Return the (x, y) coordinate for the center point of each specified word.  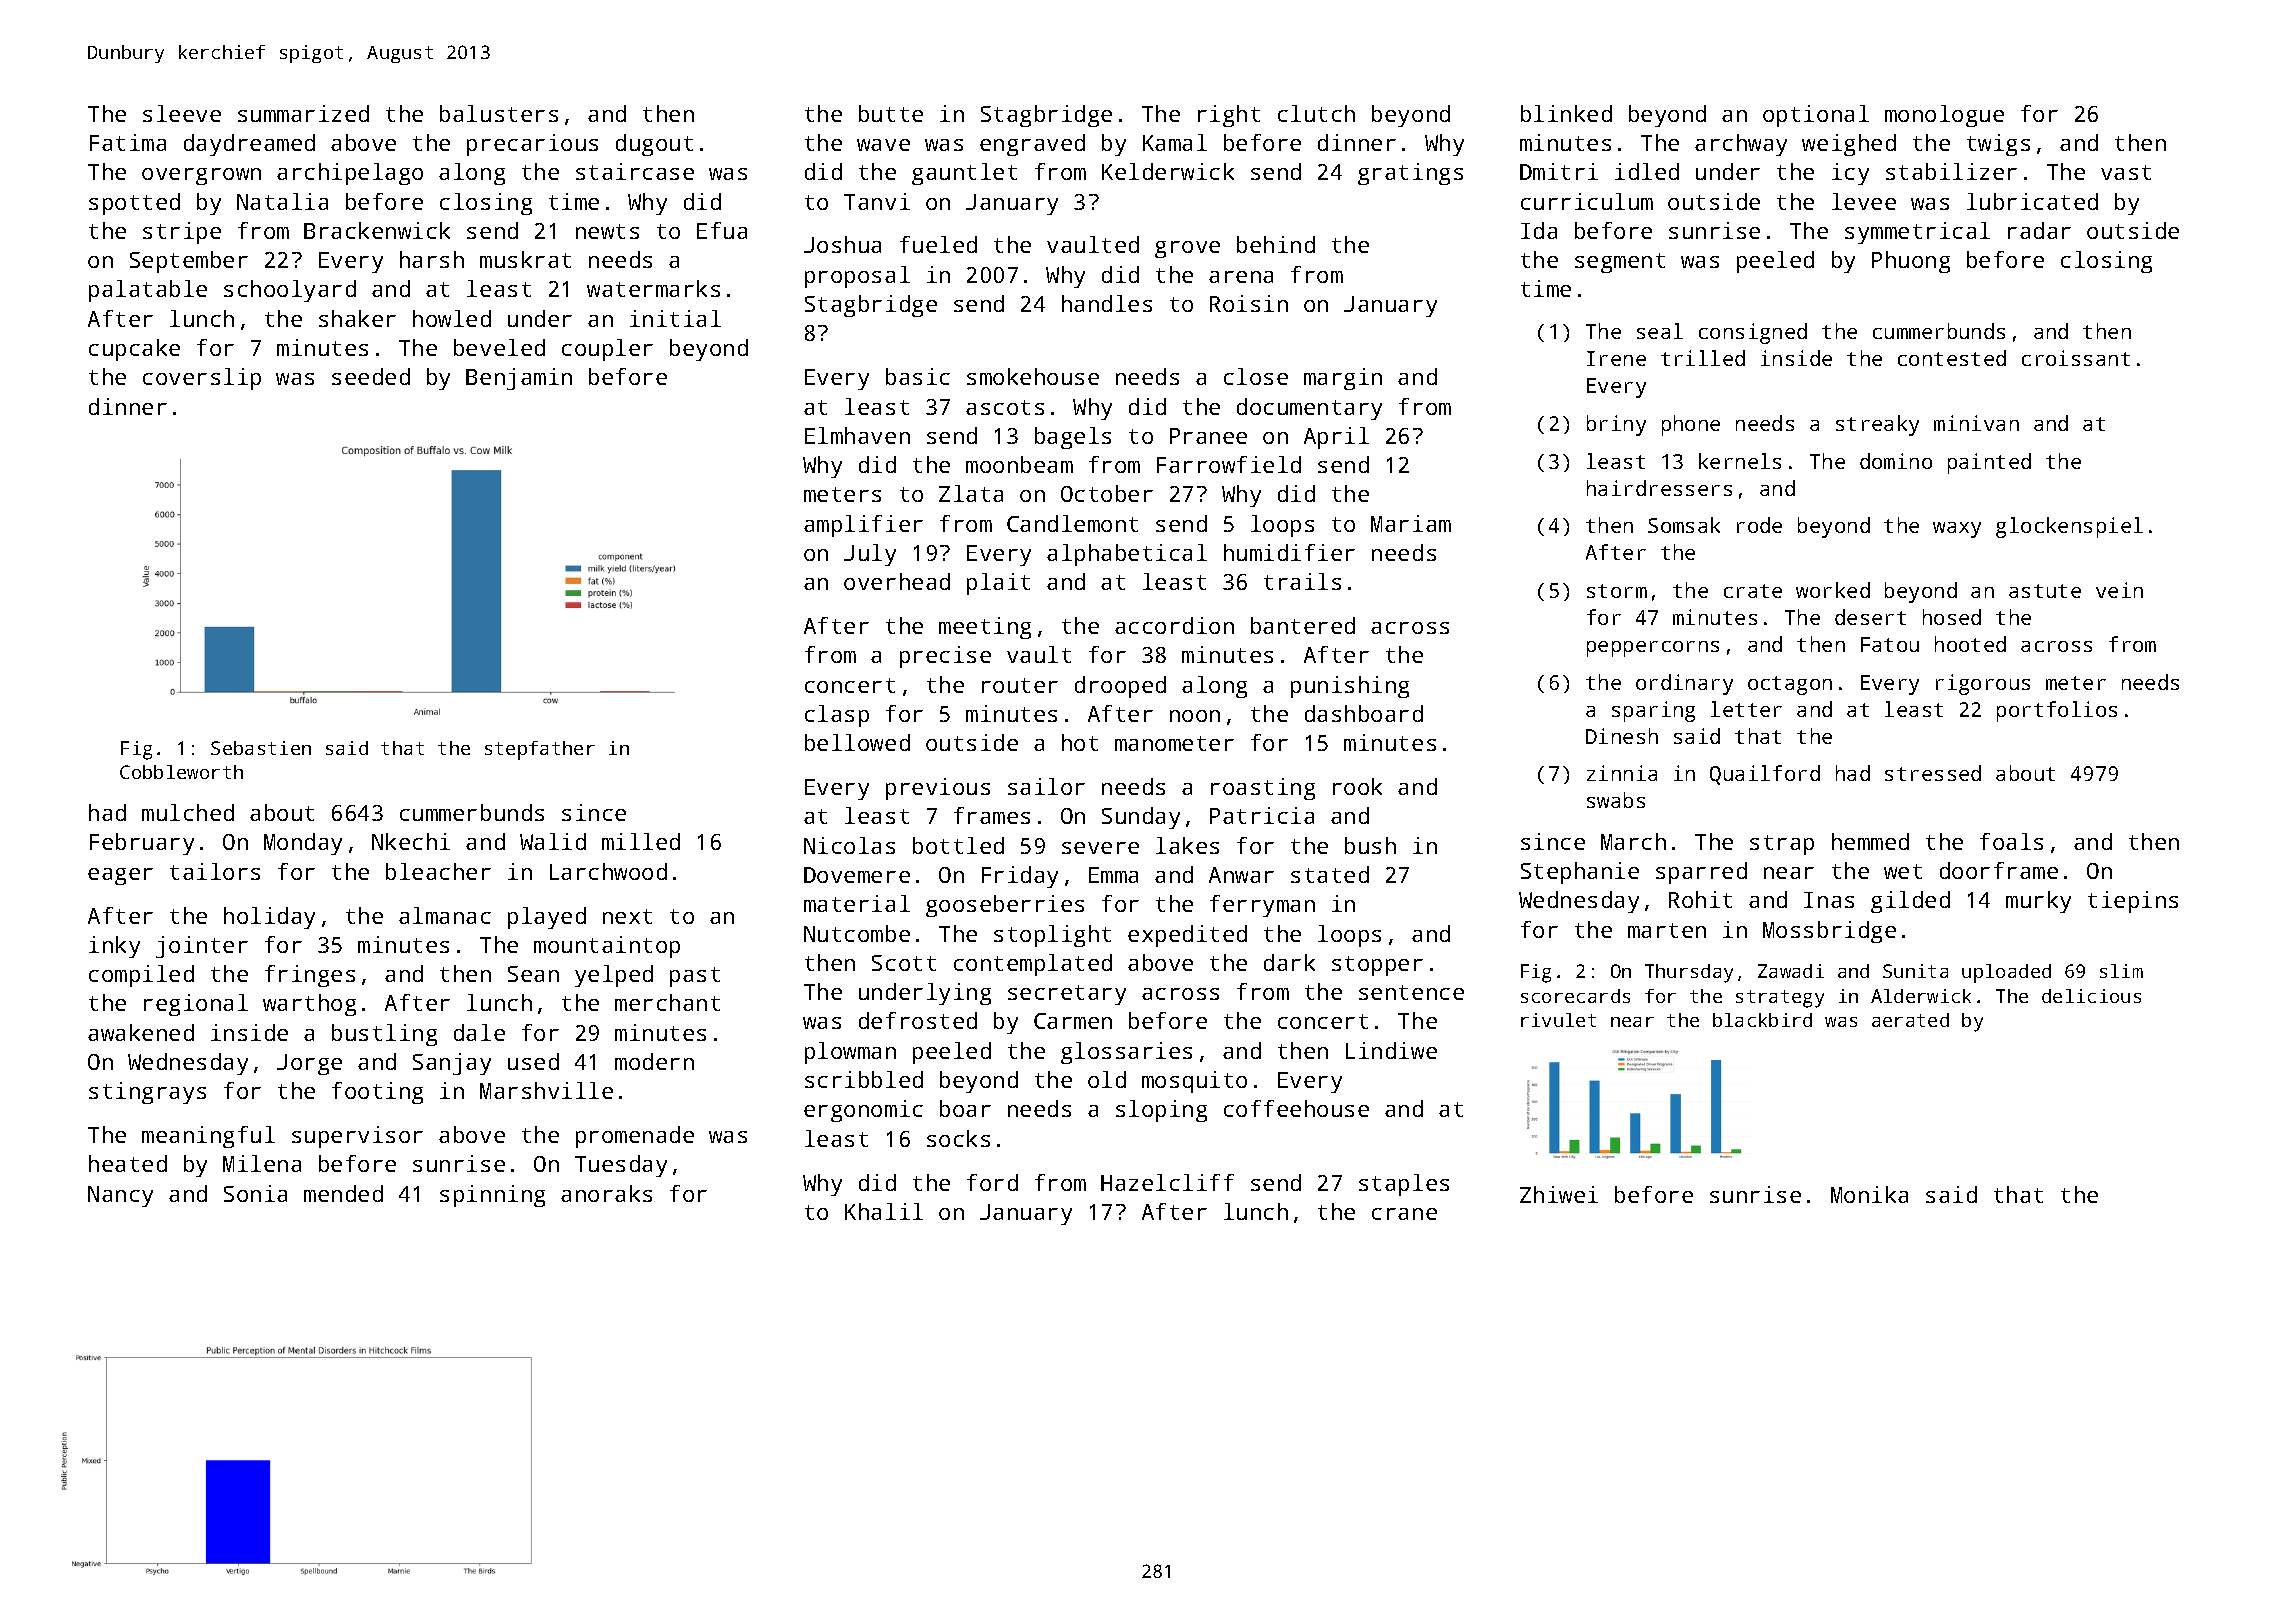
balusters (499, 113)
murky (2038, 902)
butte (891, 113)
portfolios (2057, 711)
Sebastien (261, 748)
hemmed (1870, 841)
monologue (1944, 116)
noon (1195, 716)
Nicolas (849, 845)
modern (654, 1061)
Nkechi (411, 841)
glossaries (1126, 1053)
